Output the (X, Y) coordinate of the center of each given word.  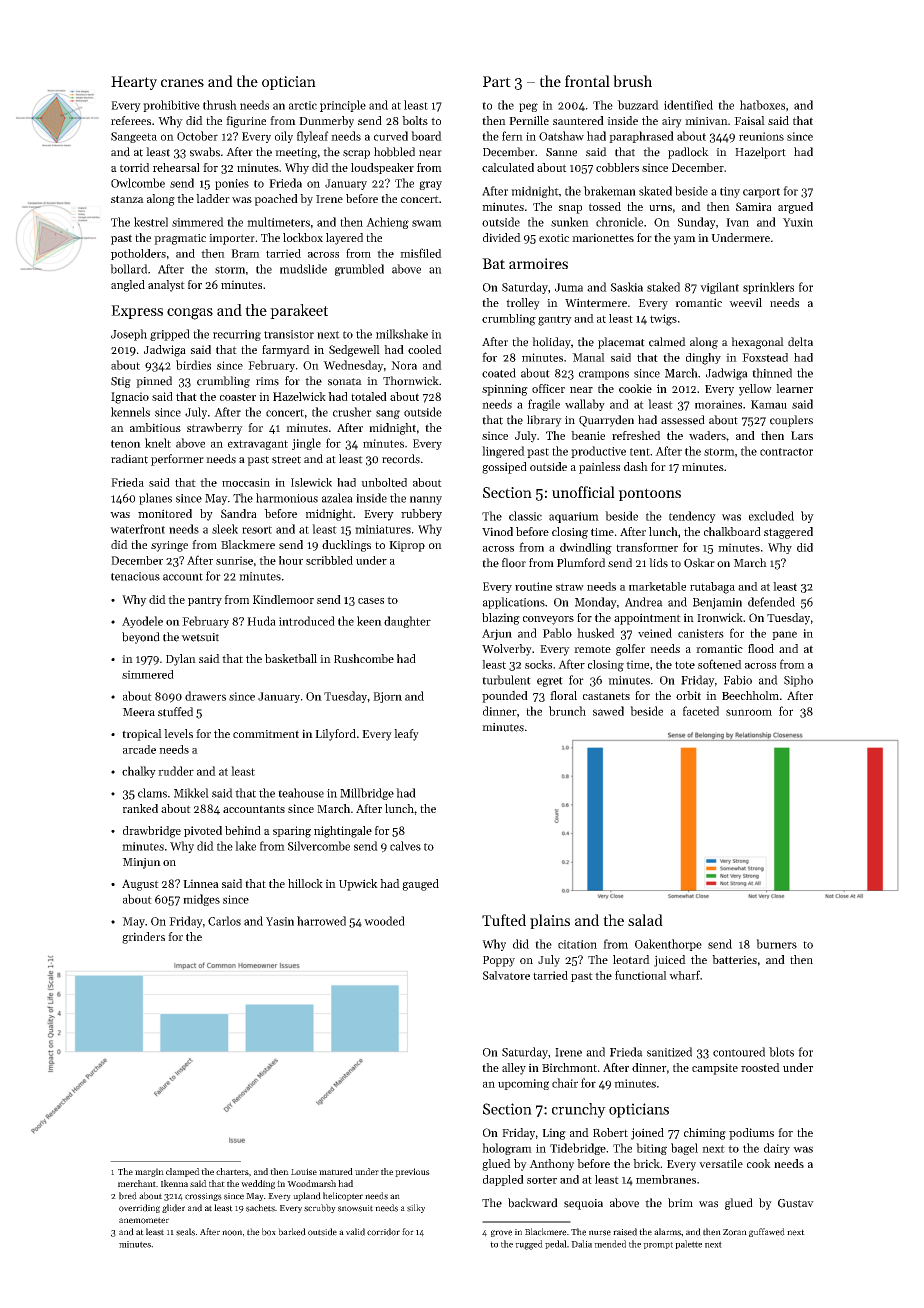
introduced (307, 621)
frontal (587, 81)
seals (185, 1232)
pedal (556, 1244)
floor (514, 563)
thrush (220, 105)
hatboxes (762, 105)
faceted (701, 711)
